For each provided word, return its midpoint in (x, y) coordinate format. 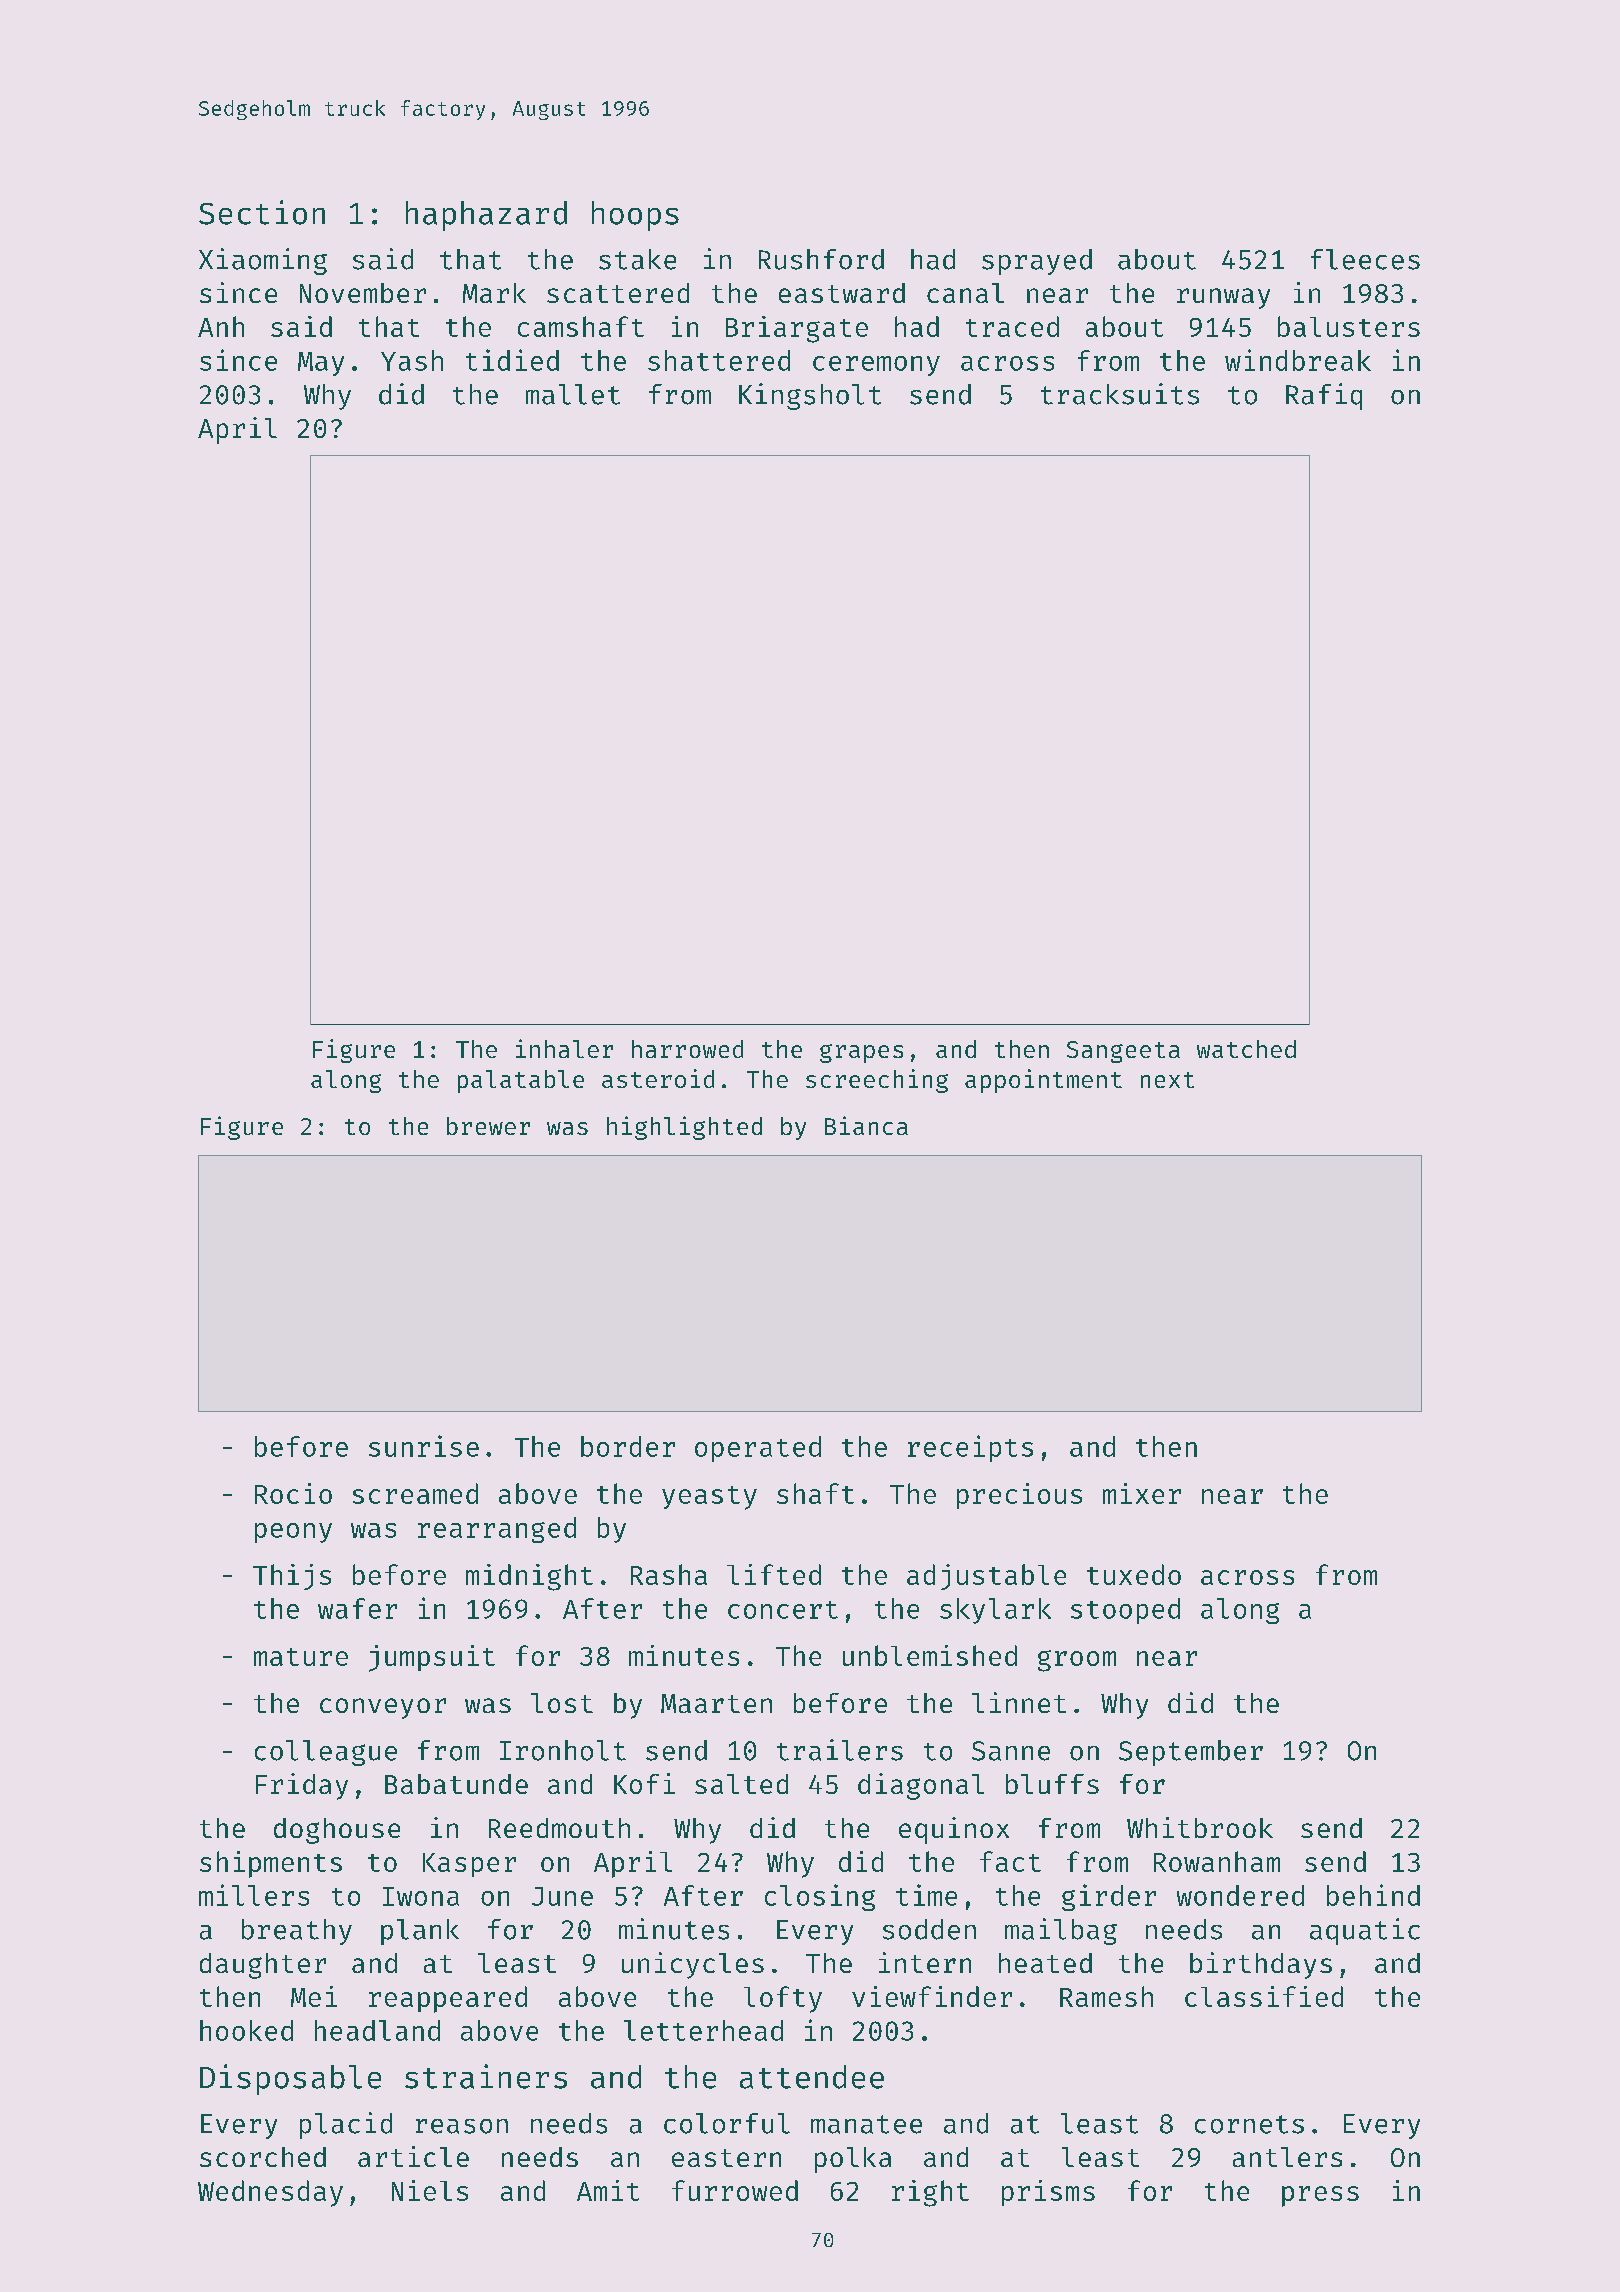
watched (1246, 1049)
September (1191, 1753)
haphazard (486, 216)
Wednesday (270, 2193)
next (1167, 1080)
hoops (635, 216)
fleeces (1365, 259)
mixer (1142, 1493)
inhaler (564, 1048)
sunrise (424, 1446)
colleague (326, 1753)
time (926, 1895)
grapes (861, 1053)
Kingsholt (810, 396)
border (628, 1446)
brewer (488, 1126)
